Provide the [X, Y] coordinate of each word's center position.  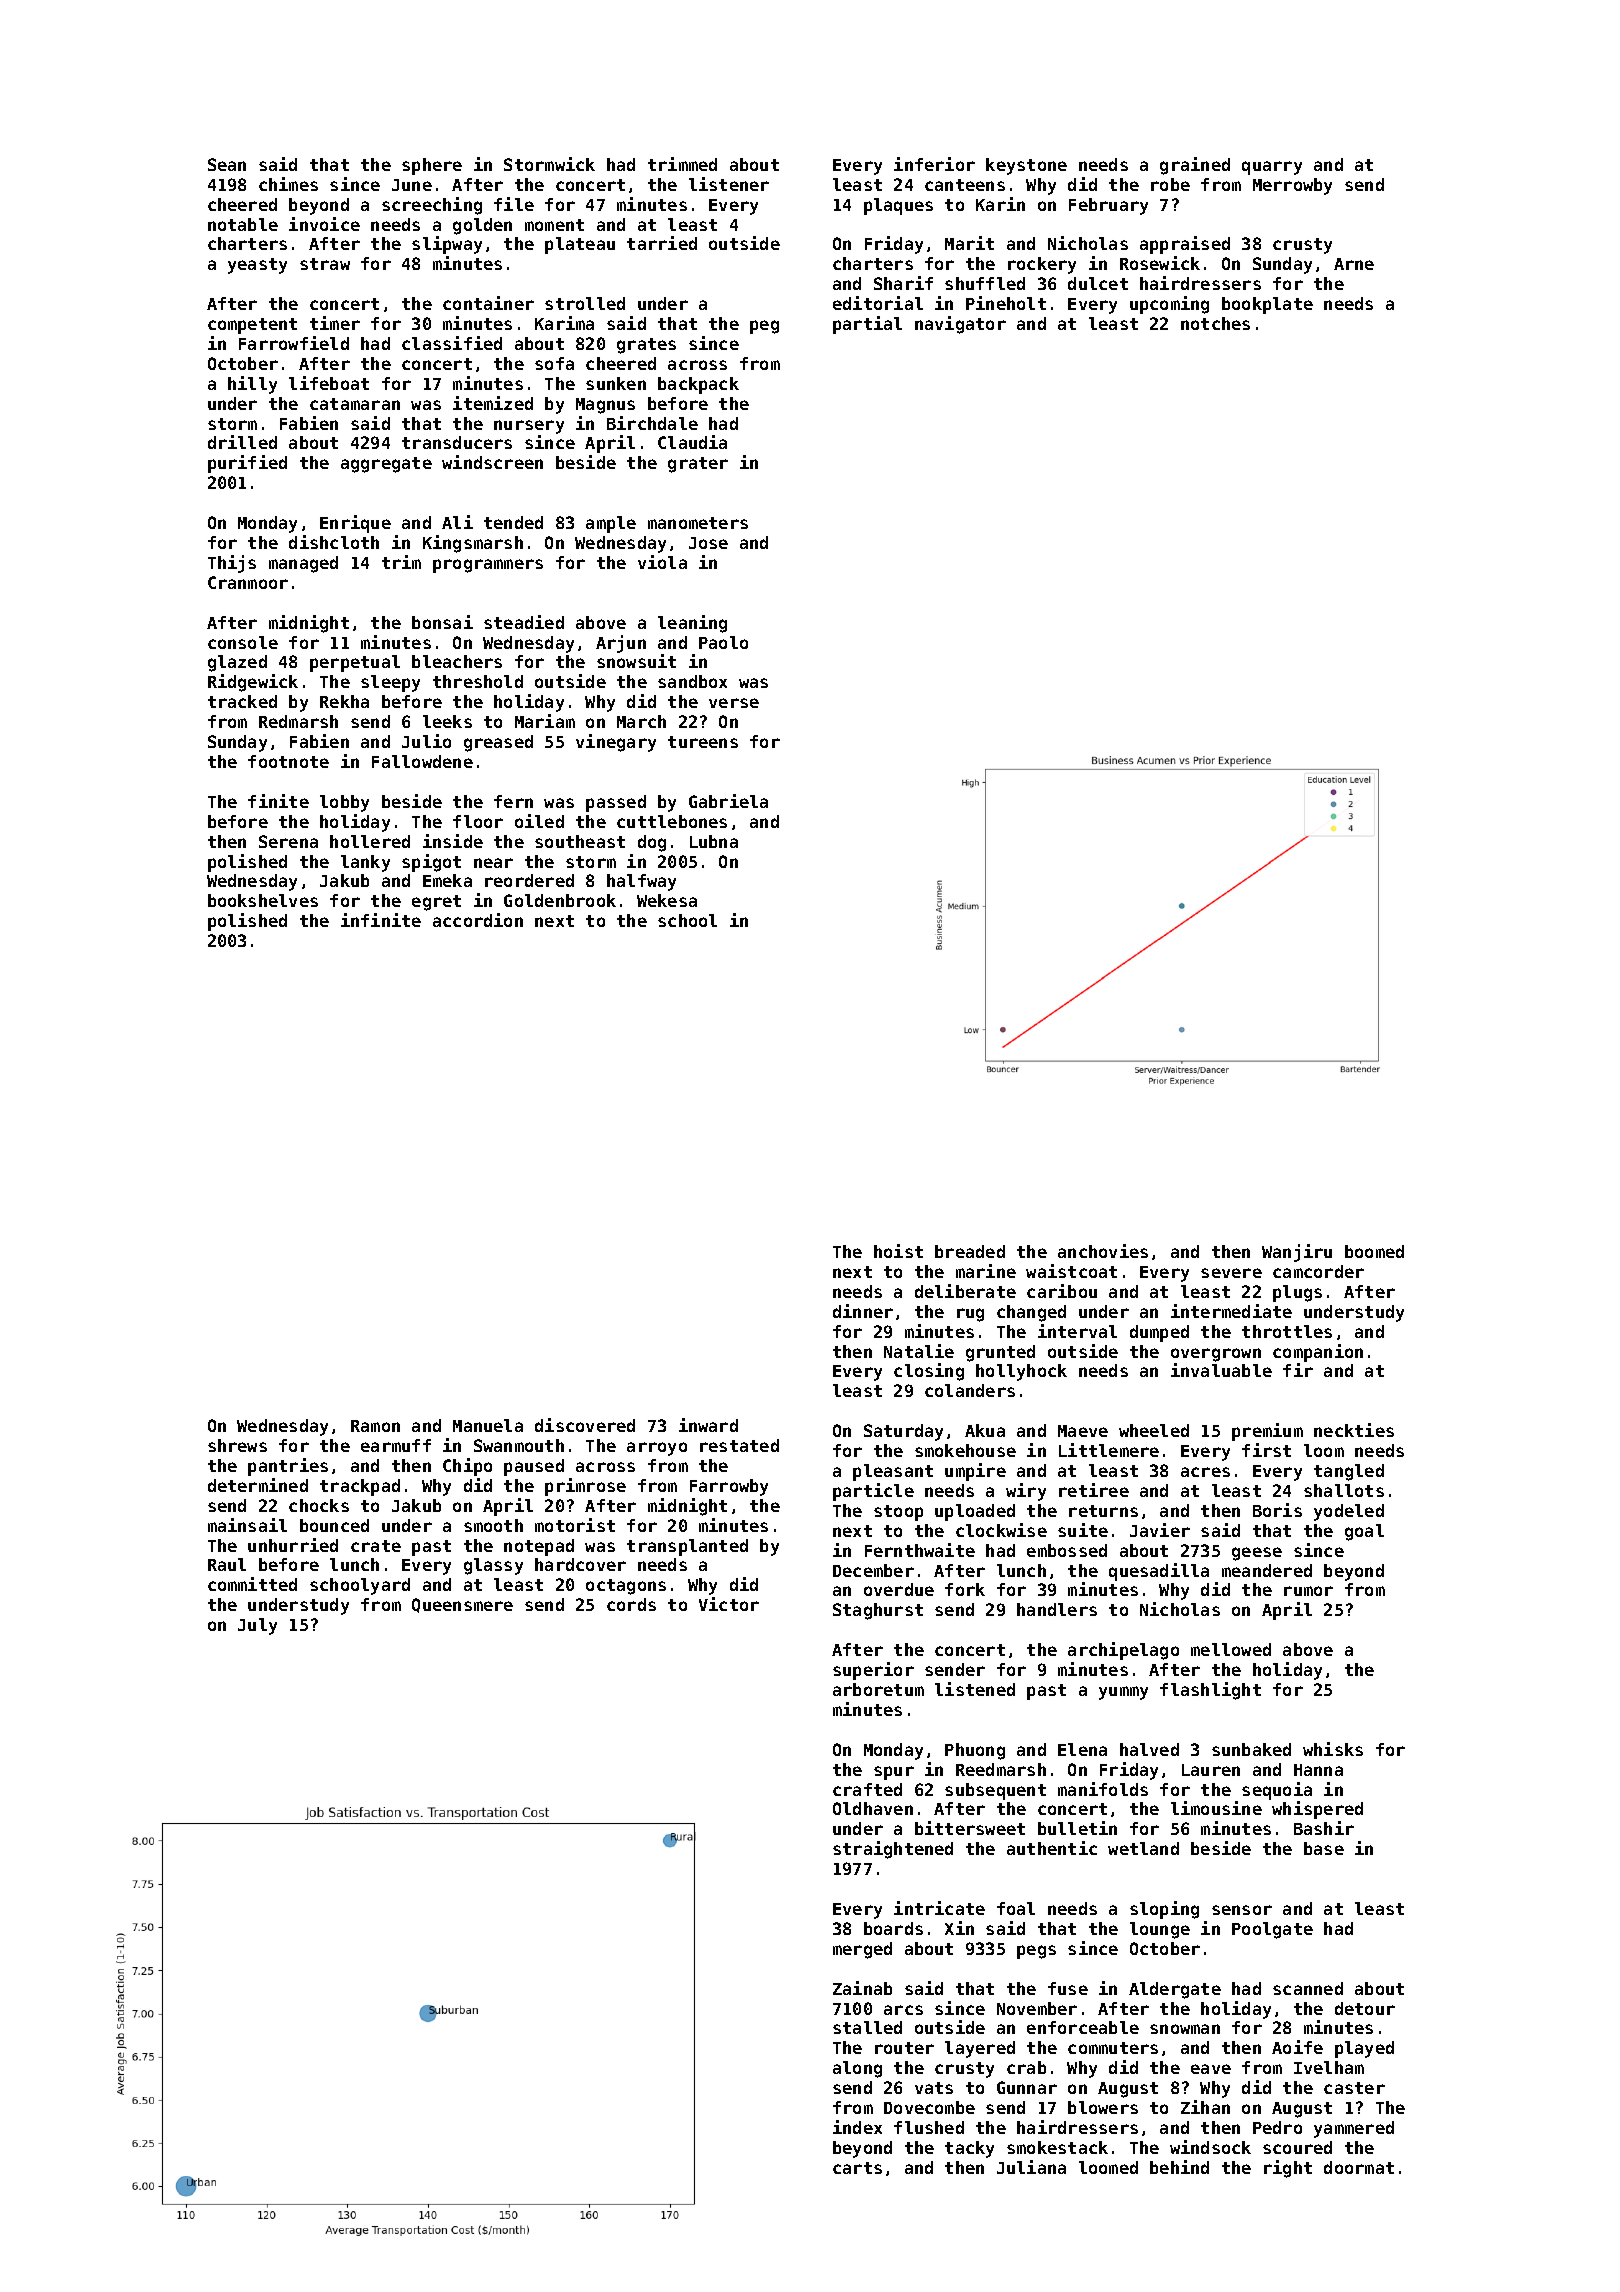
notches [1215, 323]
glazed [237, 663]
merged [862, 1950]
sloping [1164, 1910]
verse [734, 703]
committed [252, 1584]
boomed [1374, 1251]
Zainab [862, 1988]
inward [708, 1425]
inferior [934, 164]
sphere [432, 166]
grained [1195, 166]
